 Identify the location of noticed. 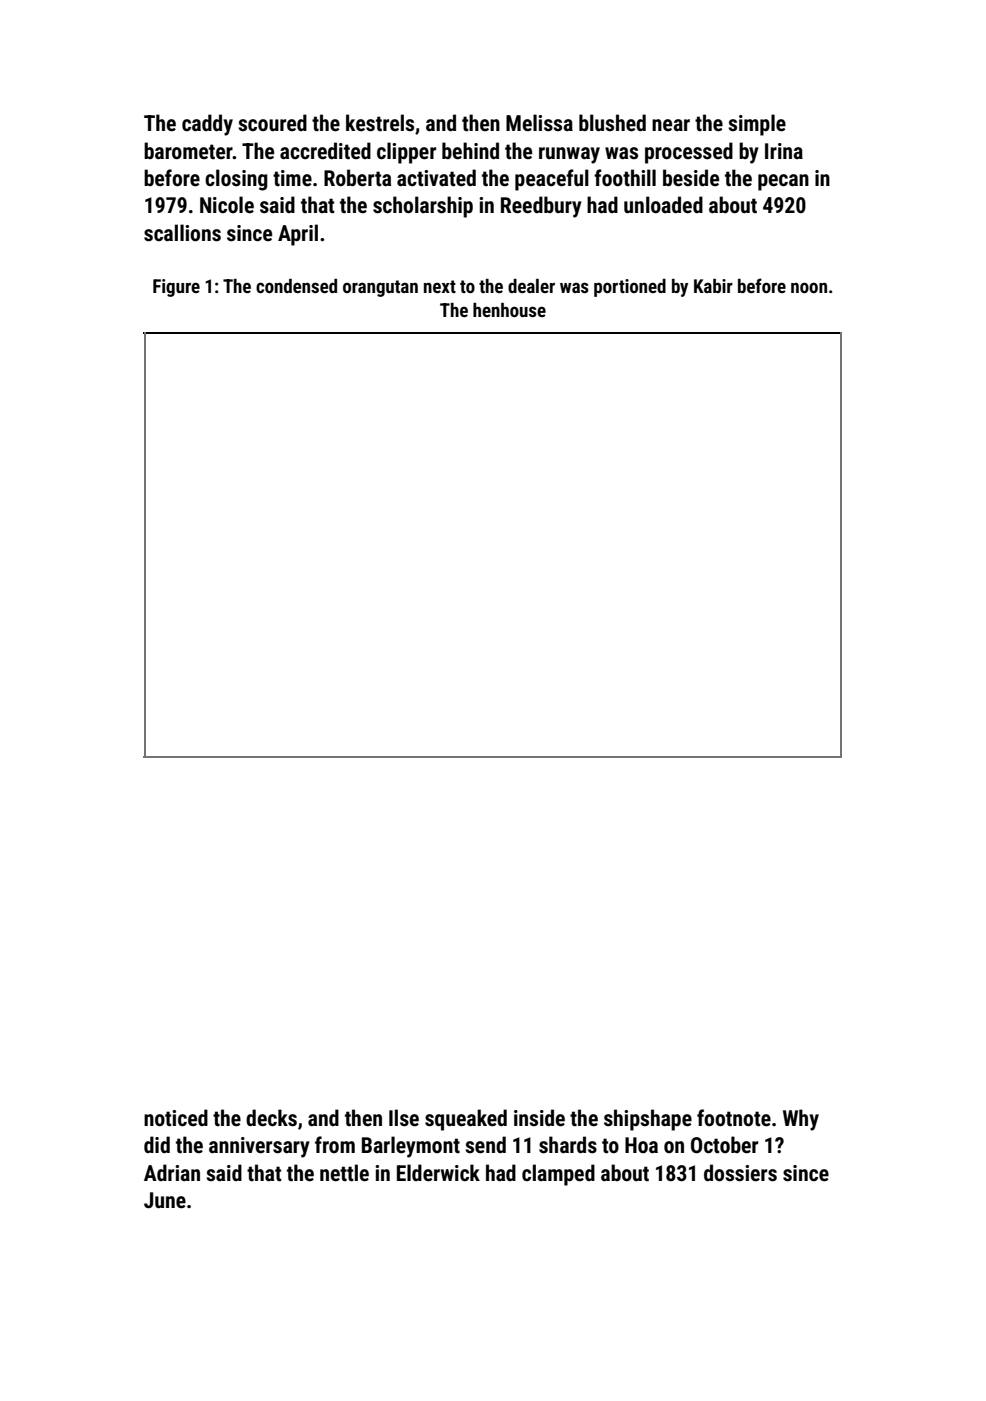
(176, 1118).
